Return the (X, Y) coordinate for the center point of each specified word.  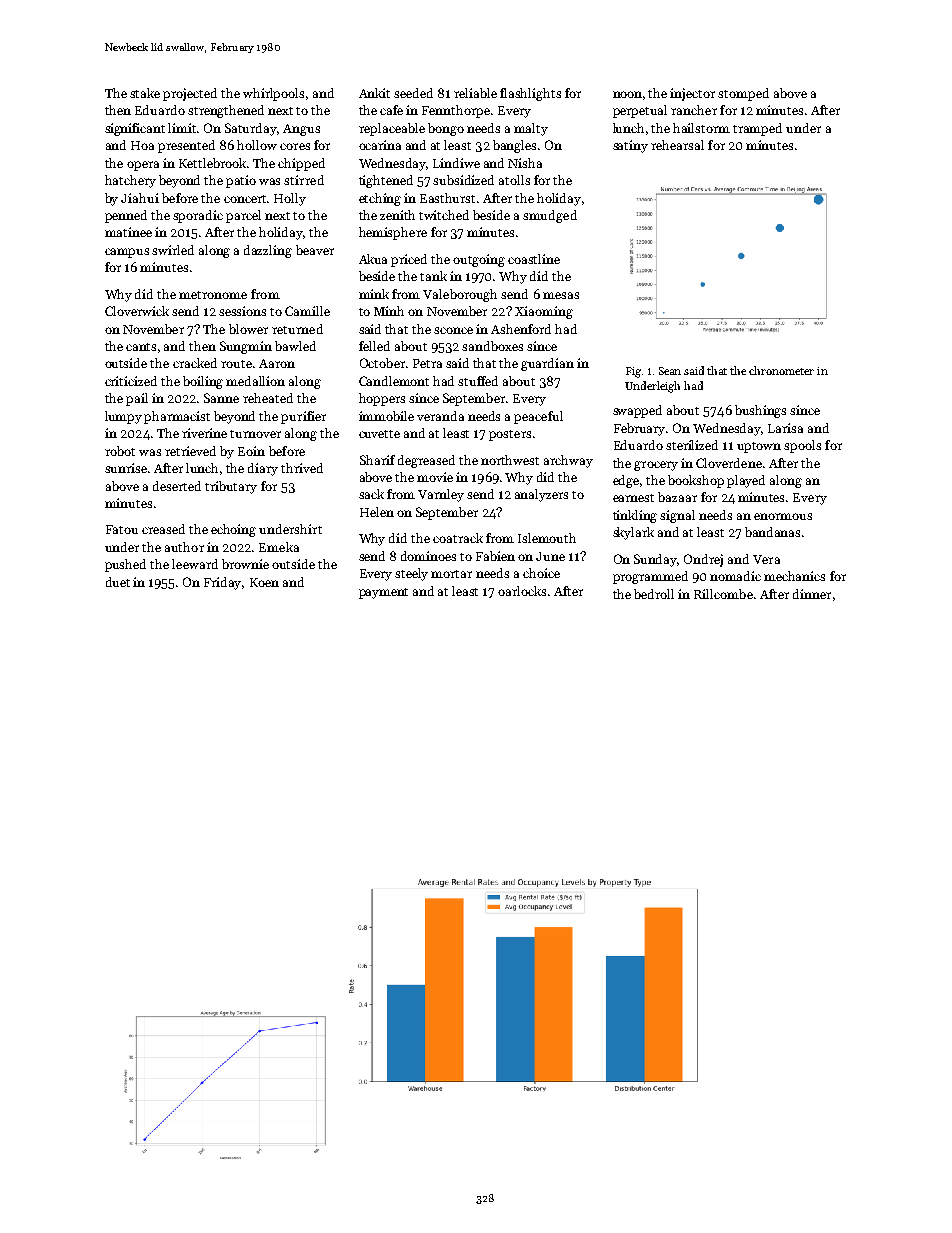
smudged (550, 216)
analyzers (541, 495)
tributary (231, 487)
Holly (290, 199)
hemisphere (393, 233)
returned (297, 329)
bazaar (677, 497)
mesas (561, 295)
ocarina (380, 145)
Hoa (142, 145)
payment (383, 593)
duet (118, 582)
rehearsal (677, 145)
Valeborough (460, 295)
